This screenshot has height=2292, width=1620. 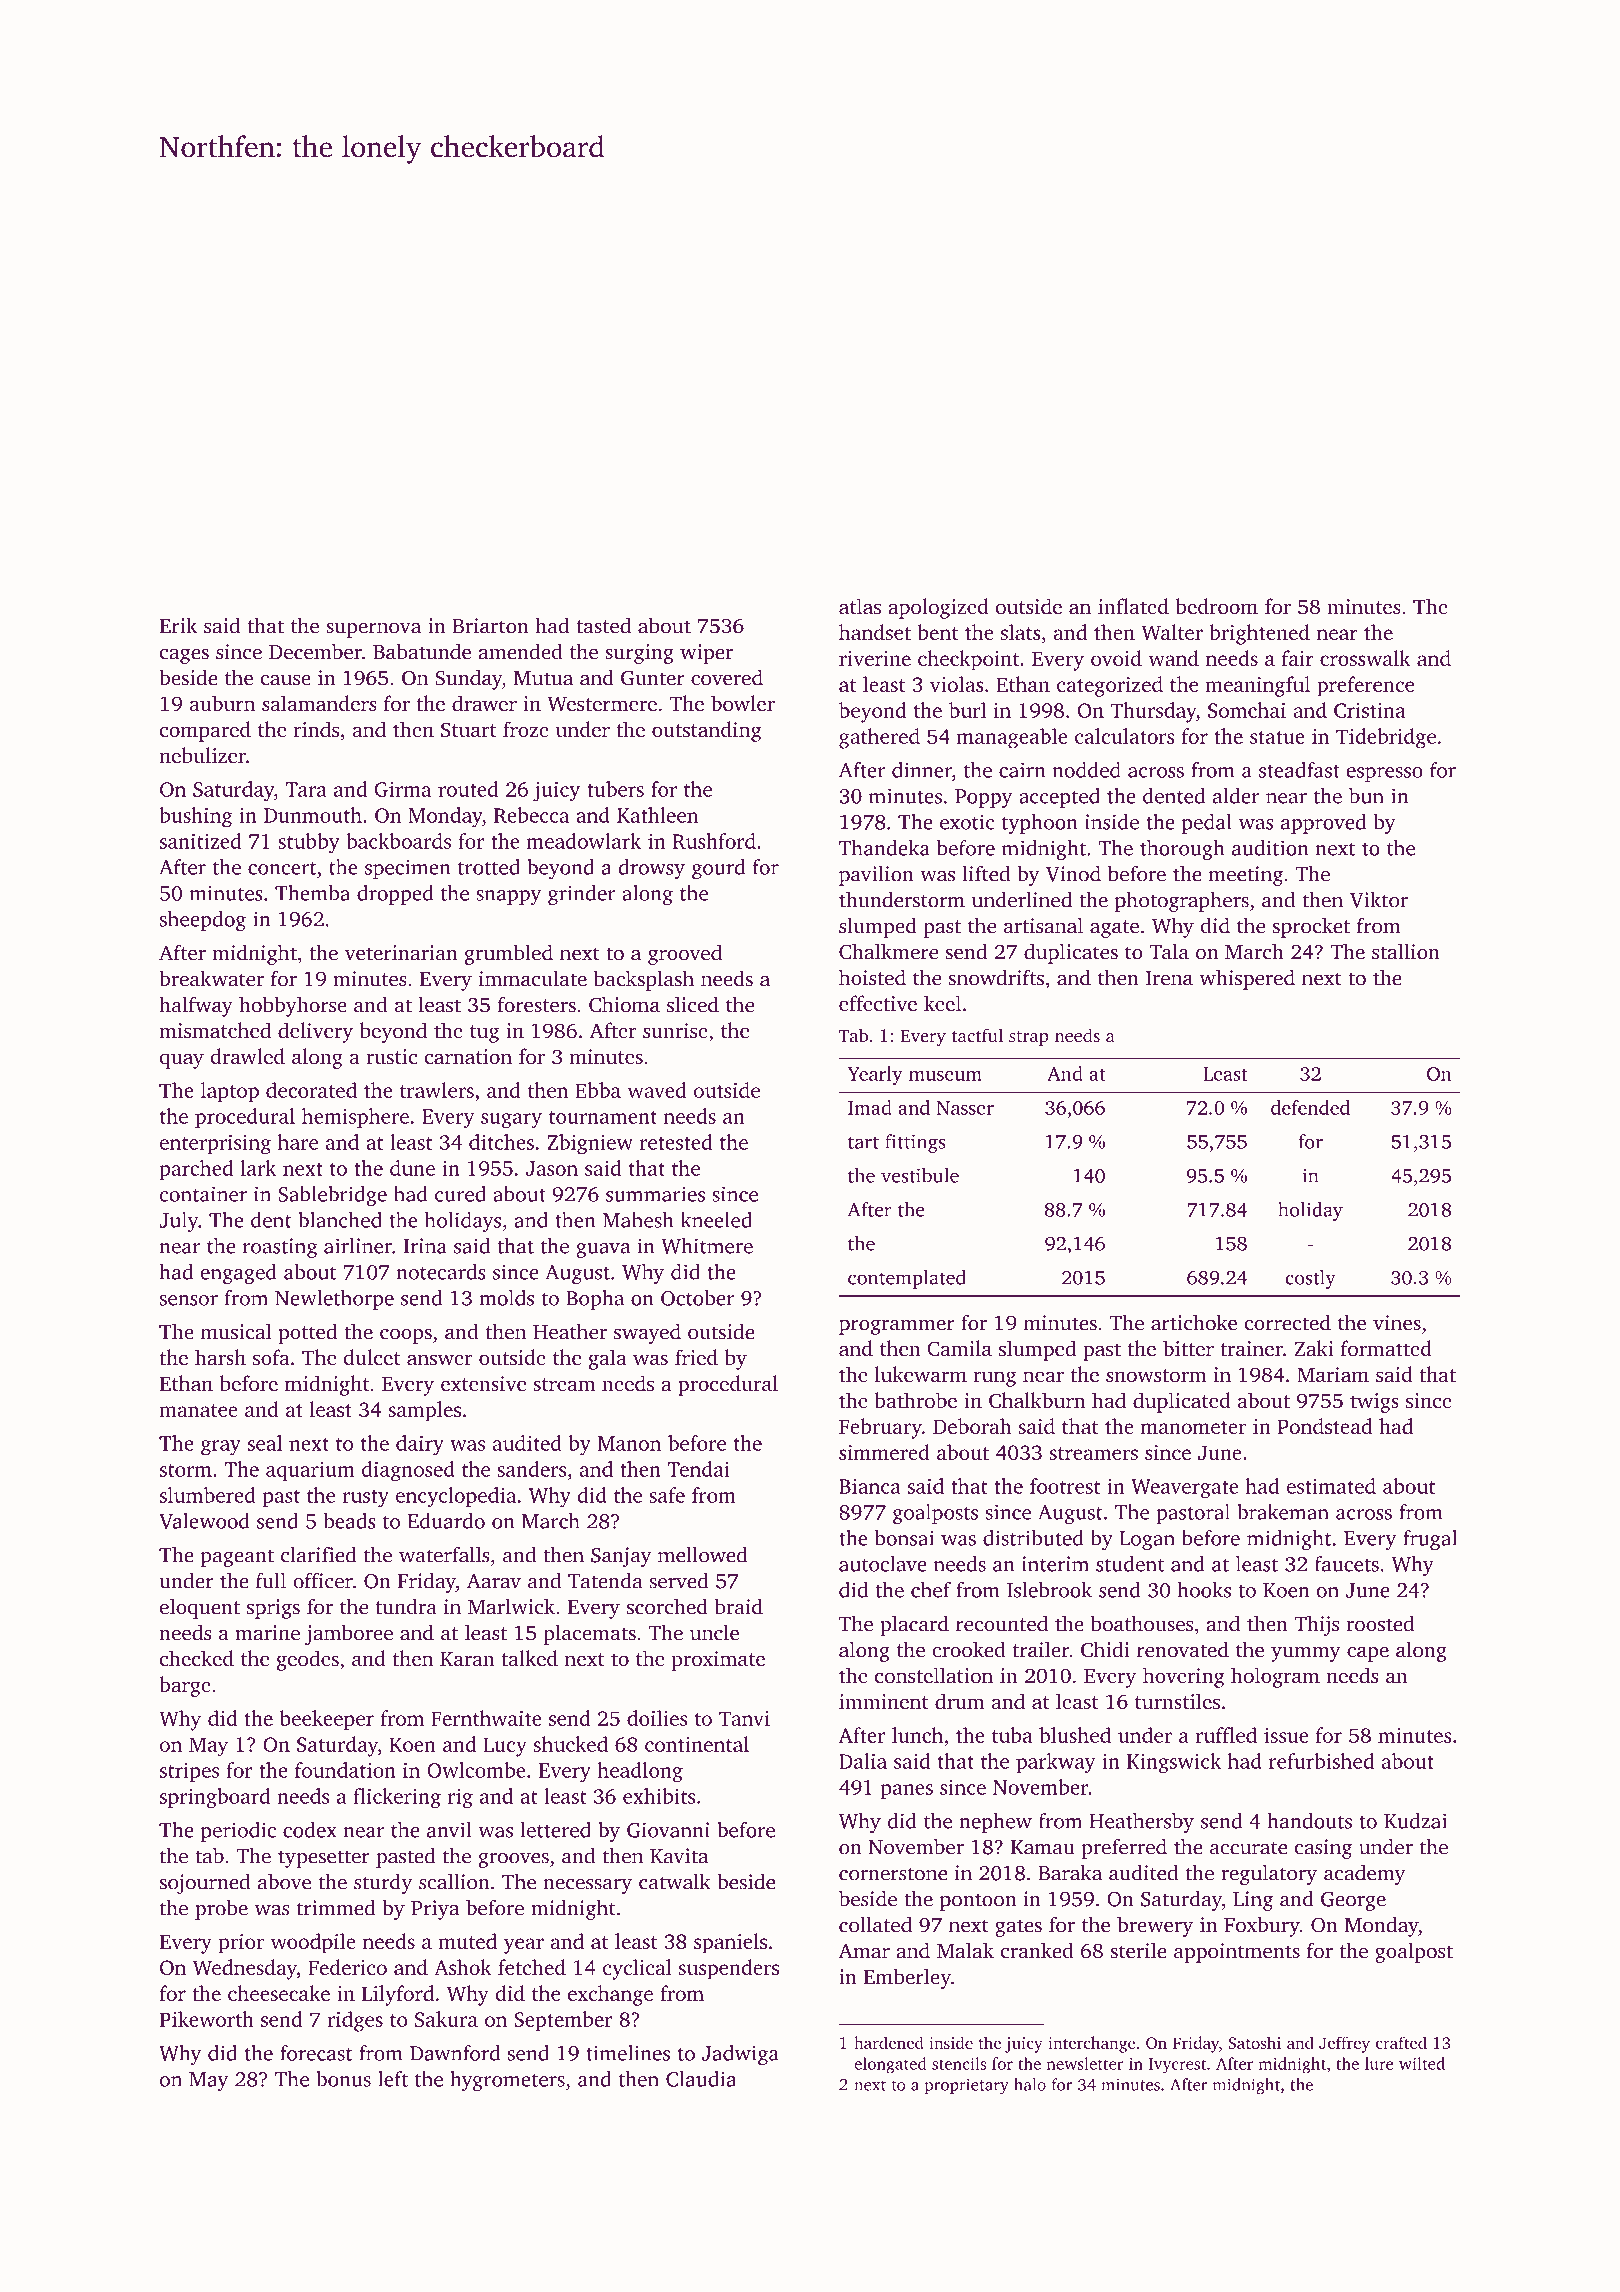 I want to click on Themba, so click(x=312, y=893).
